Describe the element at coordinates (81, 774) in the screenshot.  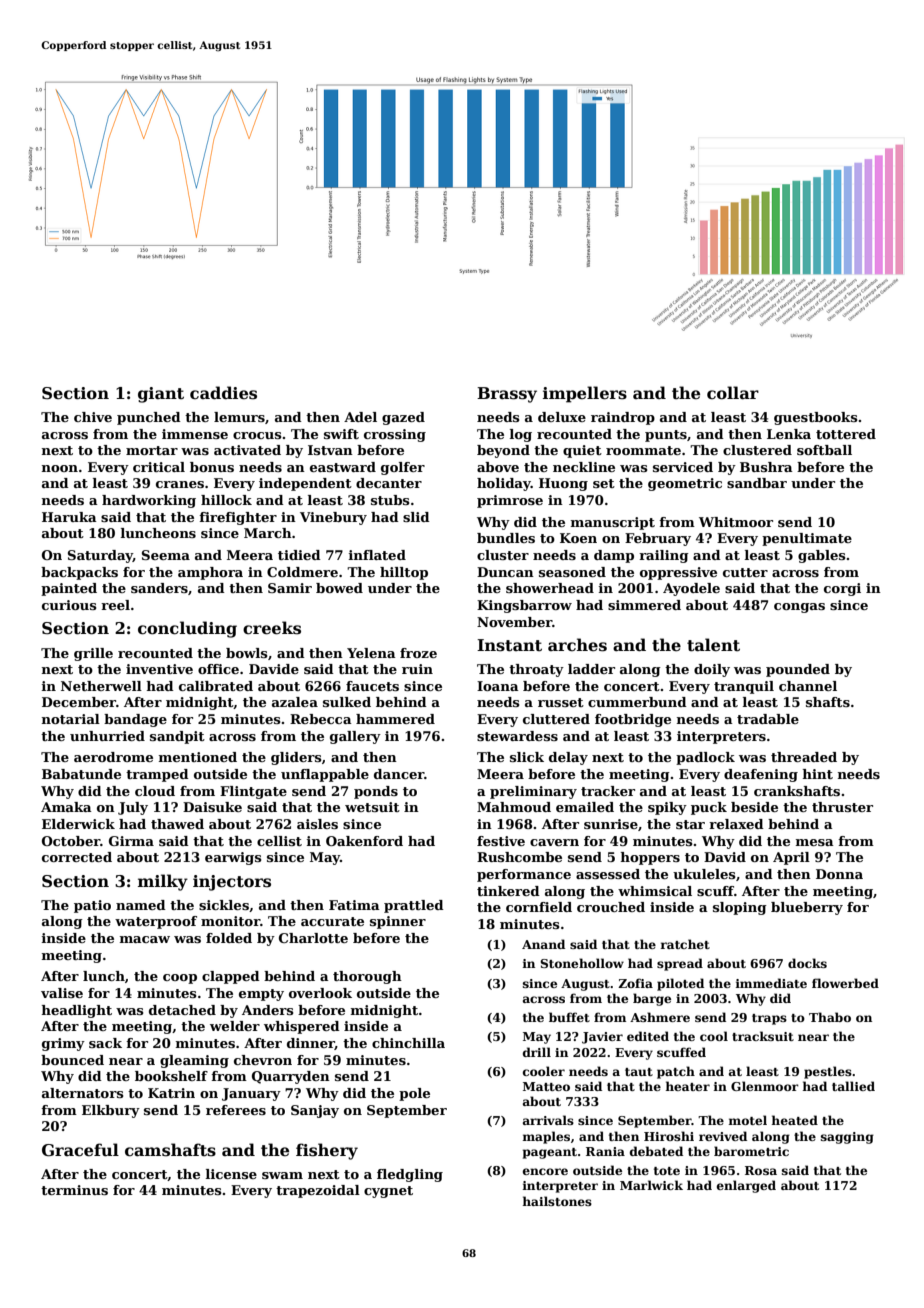
I see `Babatunde` at that location.
